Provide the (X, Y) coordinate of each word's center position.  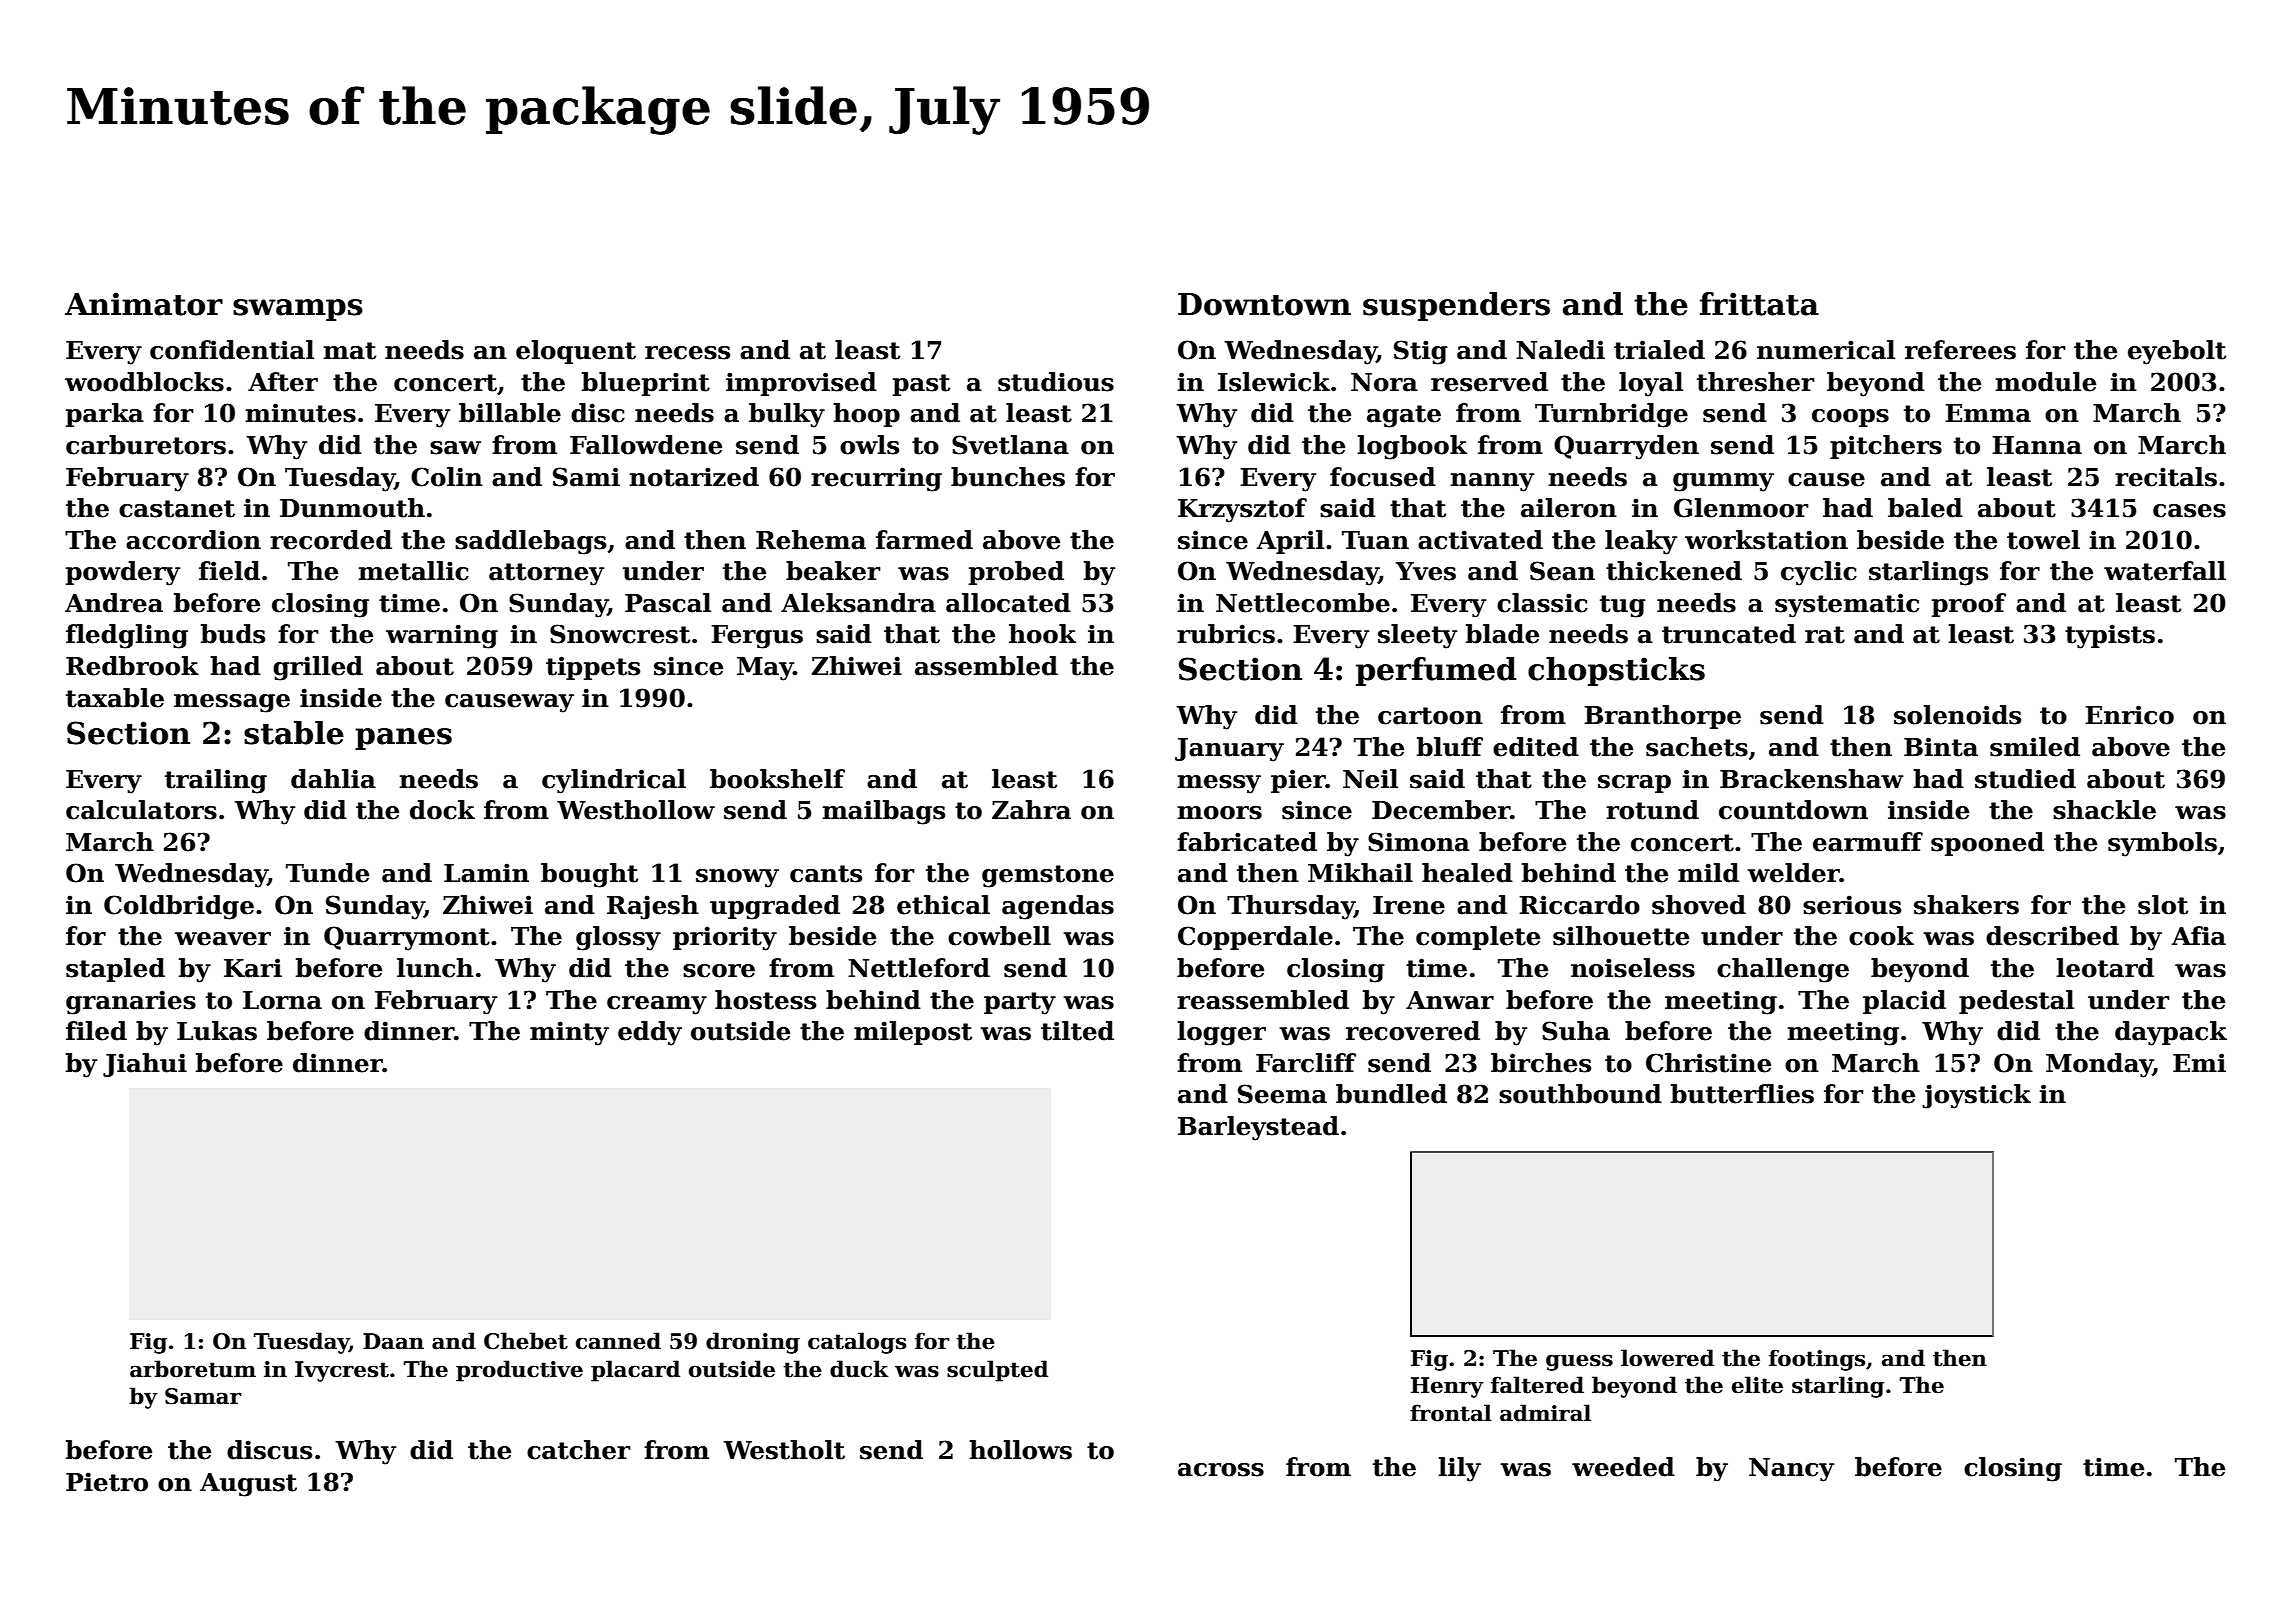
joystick (1977, 1096)
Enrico (2129, 715)
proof (1969, 605)
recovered (1413, 1031)
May (765, 669)
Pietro (107, 1482)
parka (105, 415)
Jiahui (145, 1065)
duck (859, 1369)
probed (1016, 573)
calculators (141, 810)
